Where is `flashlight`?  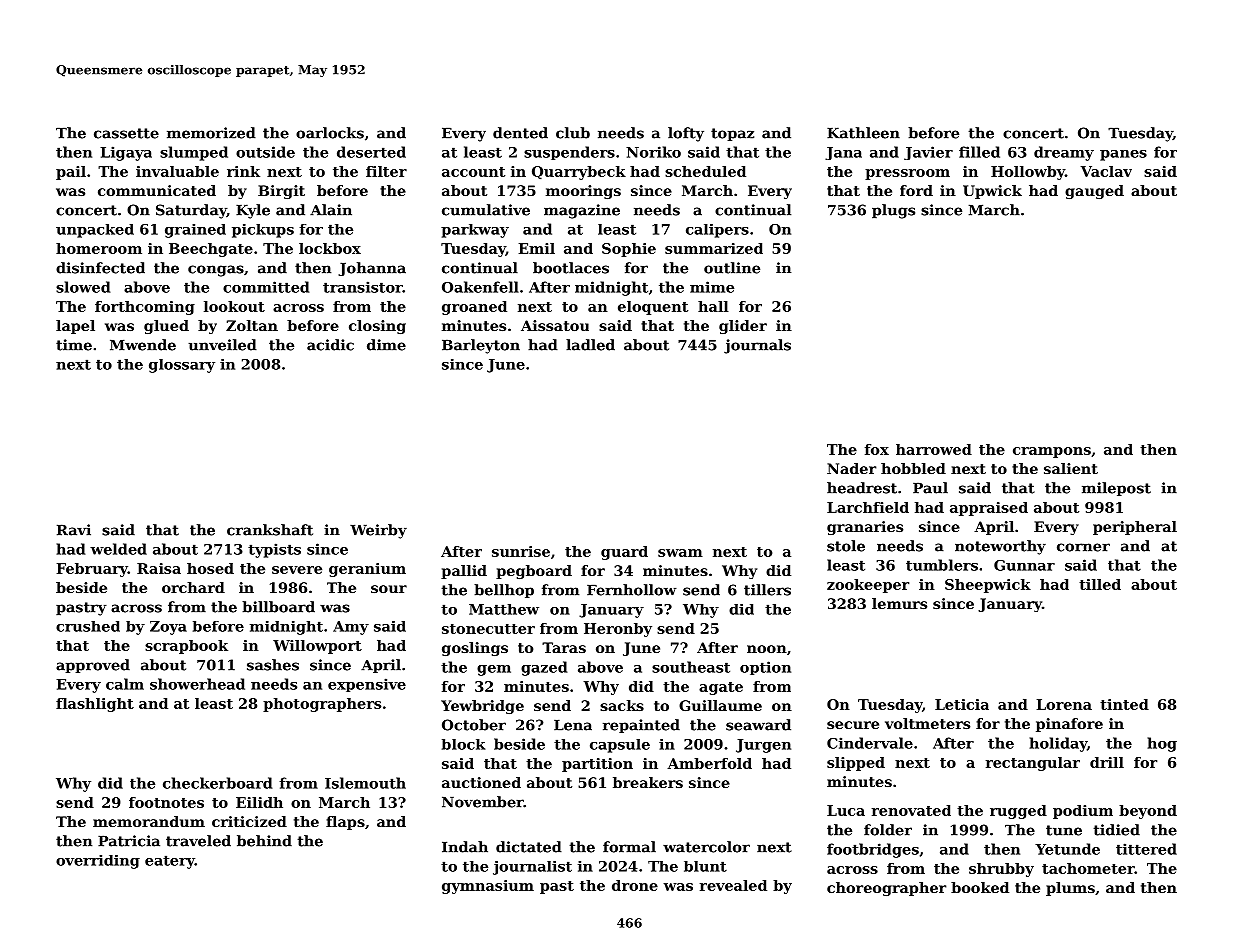 flashlight is located at coordinates (95, 705).
